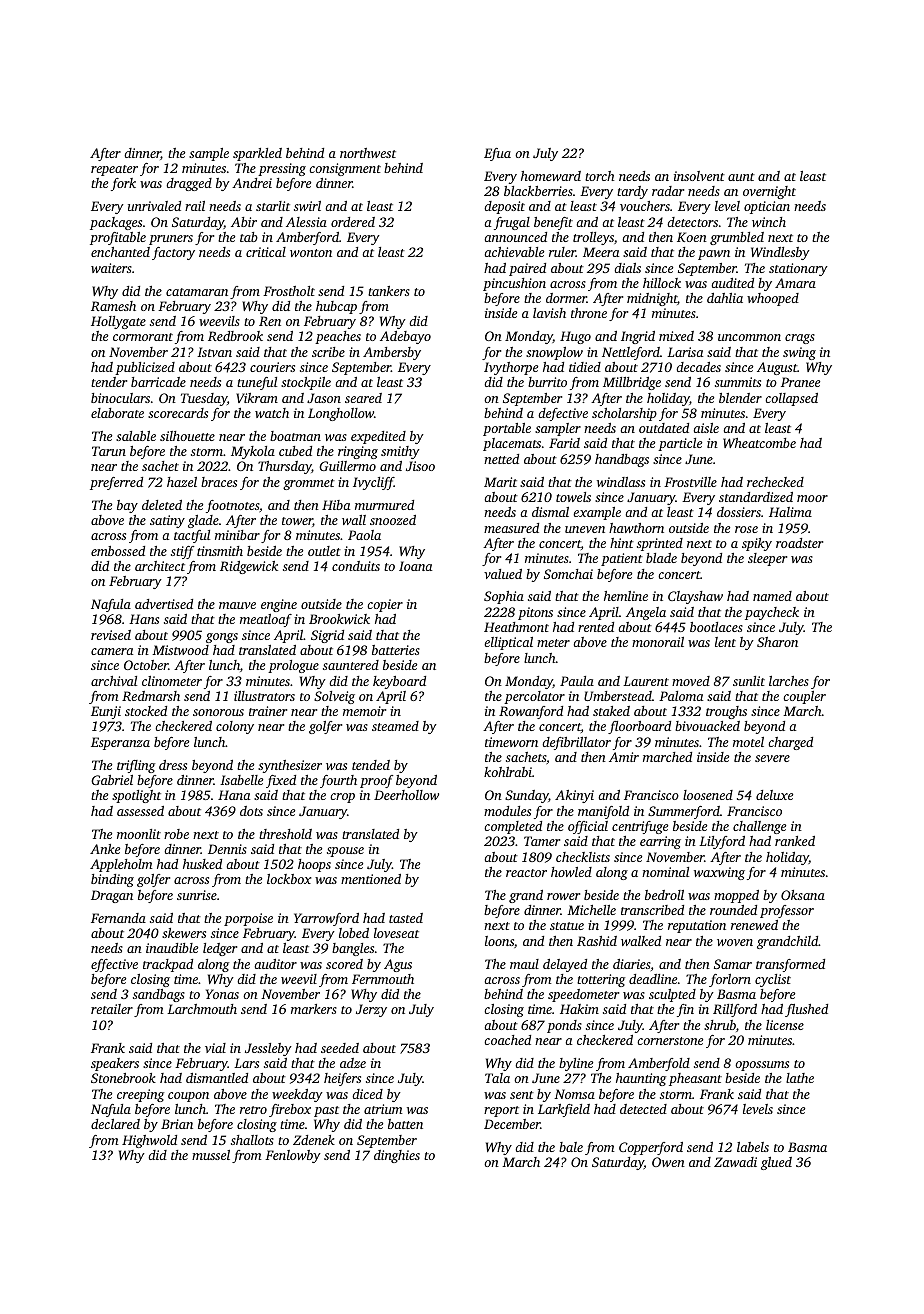 Image resolution: width=924 pixels, height=1314 pixels. Describe the element at coordinates (680, 444) in the image. I see `particle` at that location.
